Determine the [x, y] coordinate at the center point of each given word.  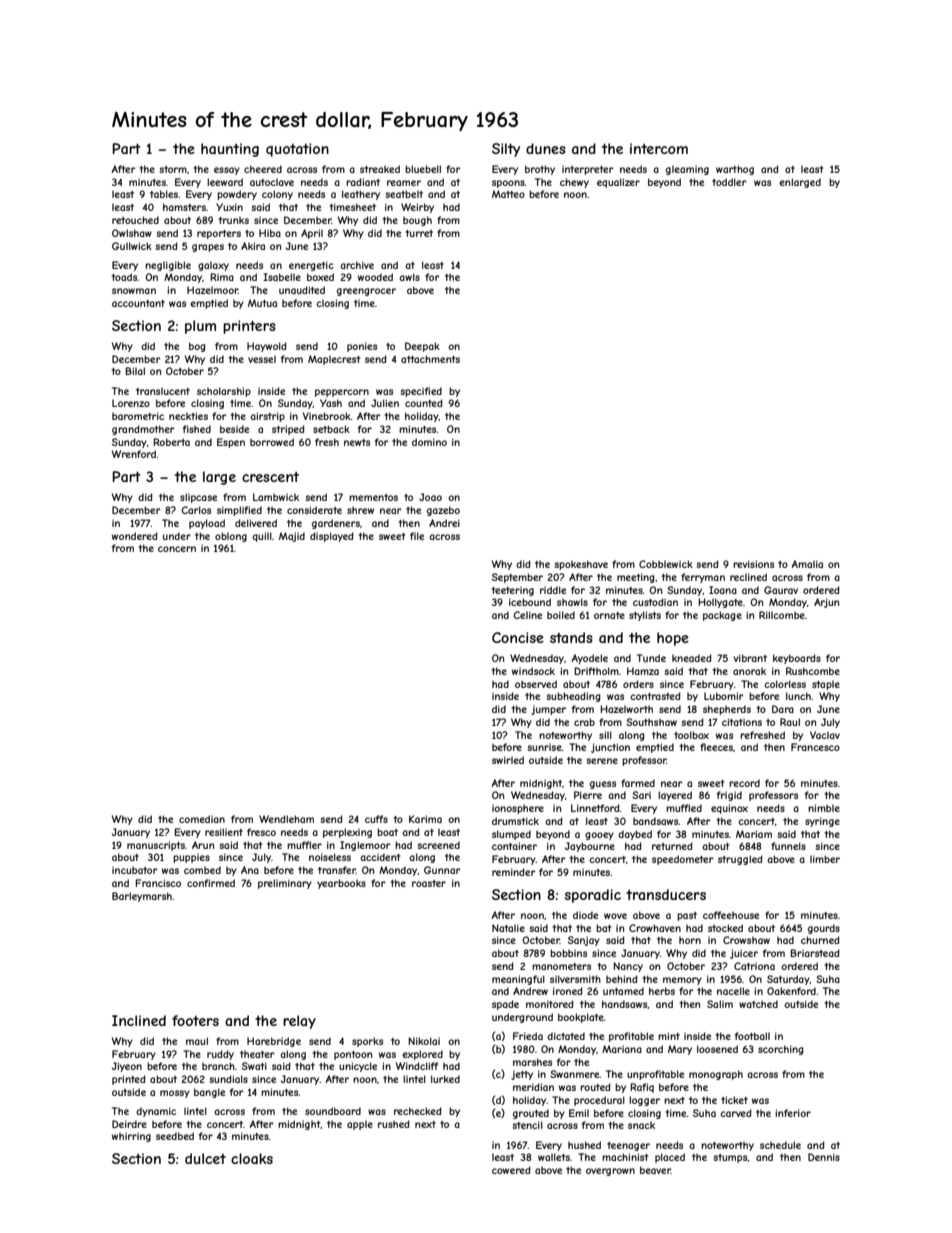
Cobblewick [666, 564]
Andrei [444, 523]
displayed [332, 537]
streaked [380, 169]
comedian [202, 819]
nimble [824, 808]
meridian [533, 1087]
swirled [508, 760]
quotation [297, 150]
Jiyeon [127, 1067]
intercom [659, 148]
